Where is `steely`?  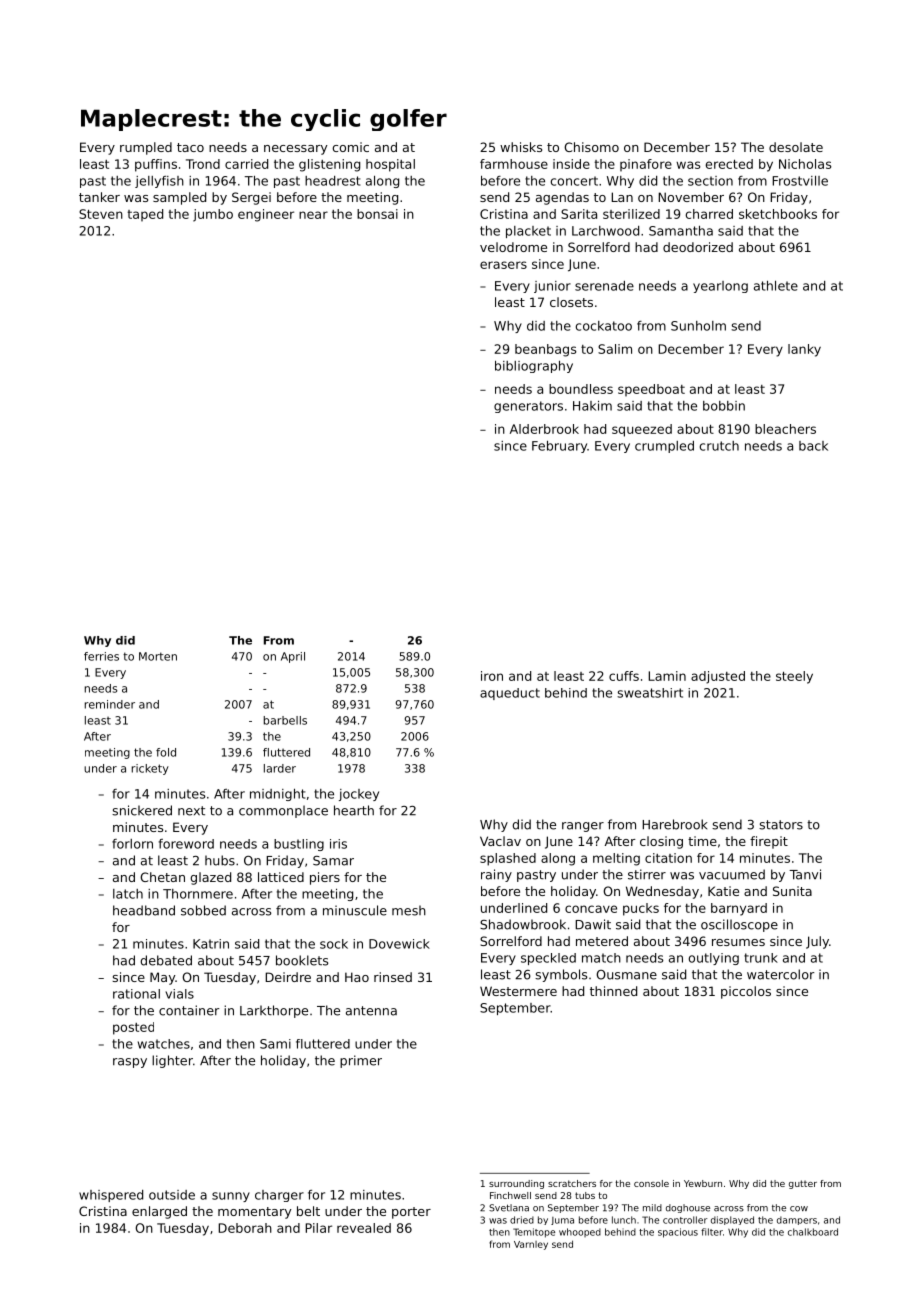
steely is located at coordinates (794, 677).
